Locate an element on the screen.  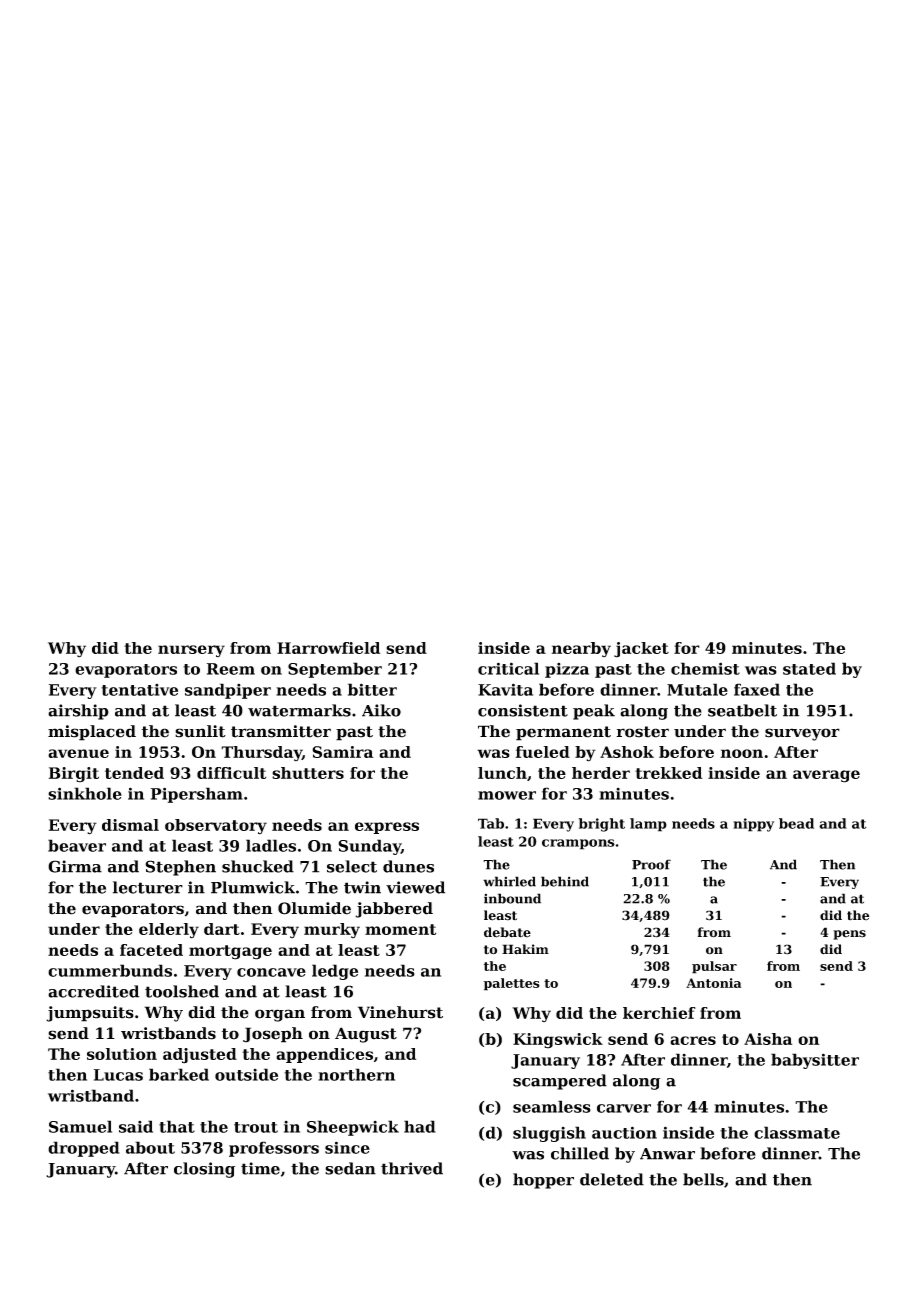
sunlit is located at coordinates (200, 731).
